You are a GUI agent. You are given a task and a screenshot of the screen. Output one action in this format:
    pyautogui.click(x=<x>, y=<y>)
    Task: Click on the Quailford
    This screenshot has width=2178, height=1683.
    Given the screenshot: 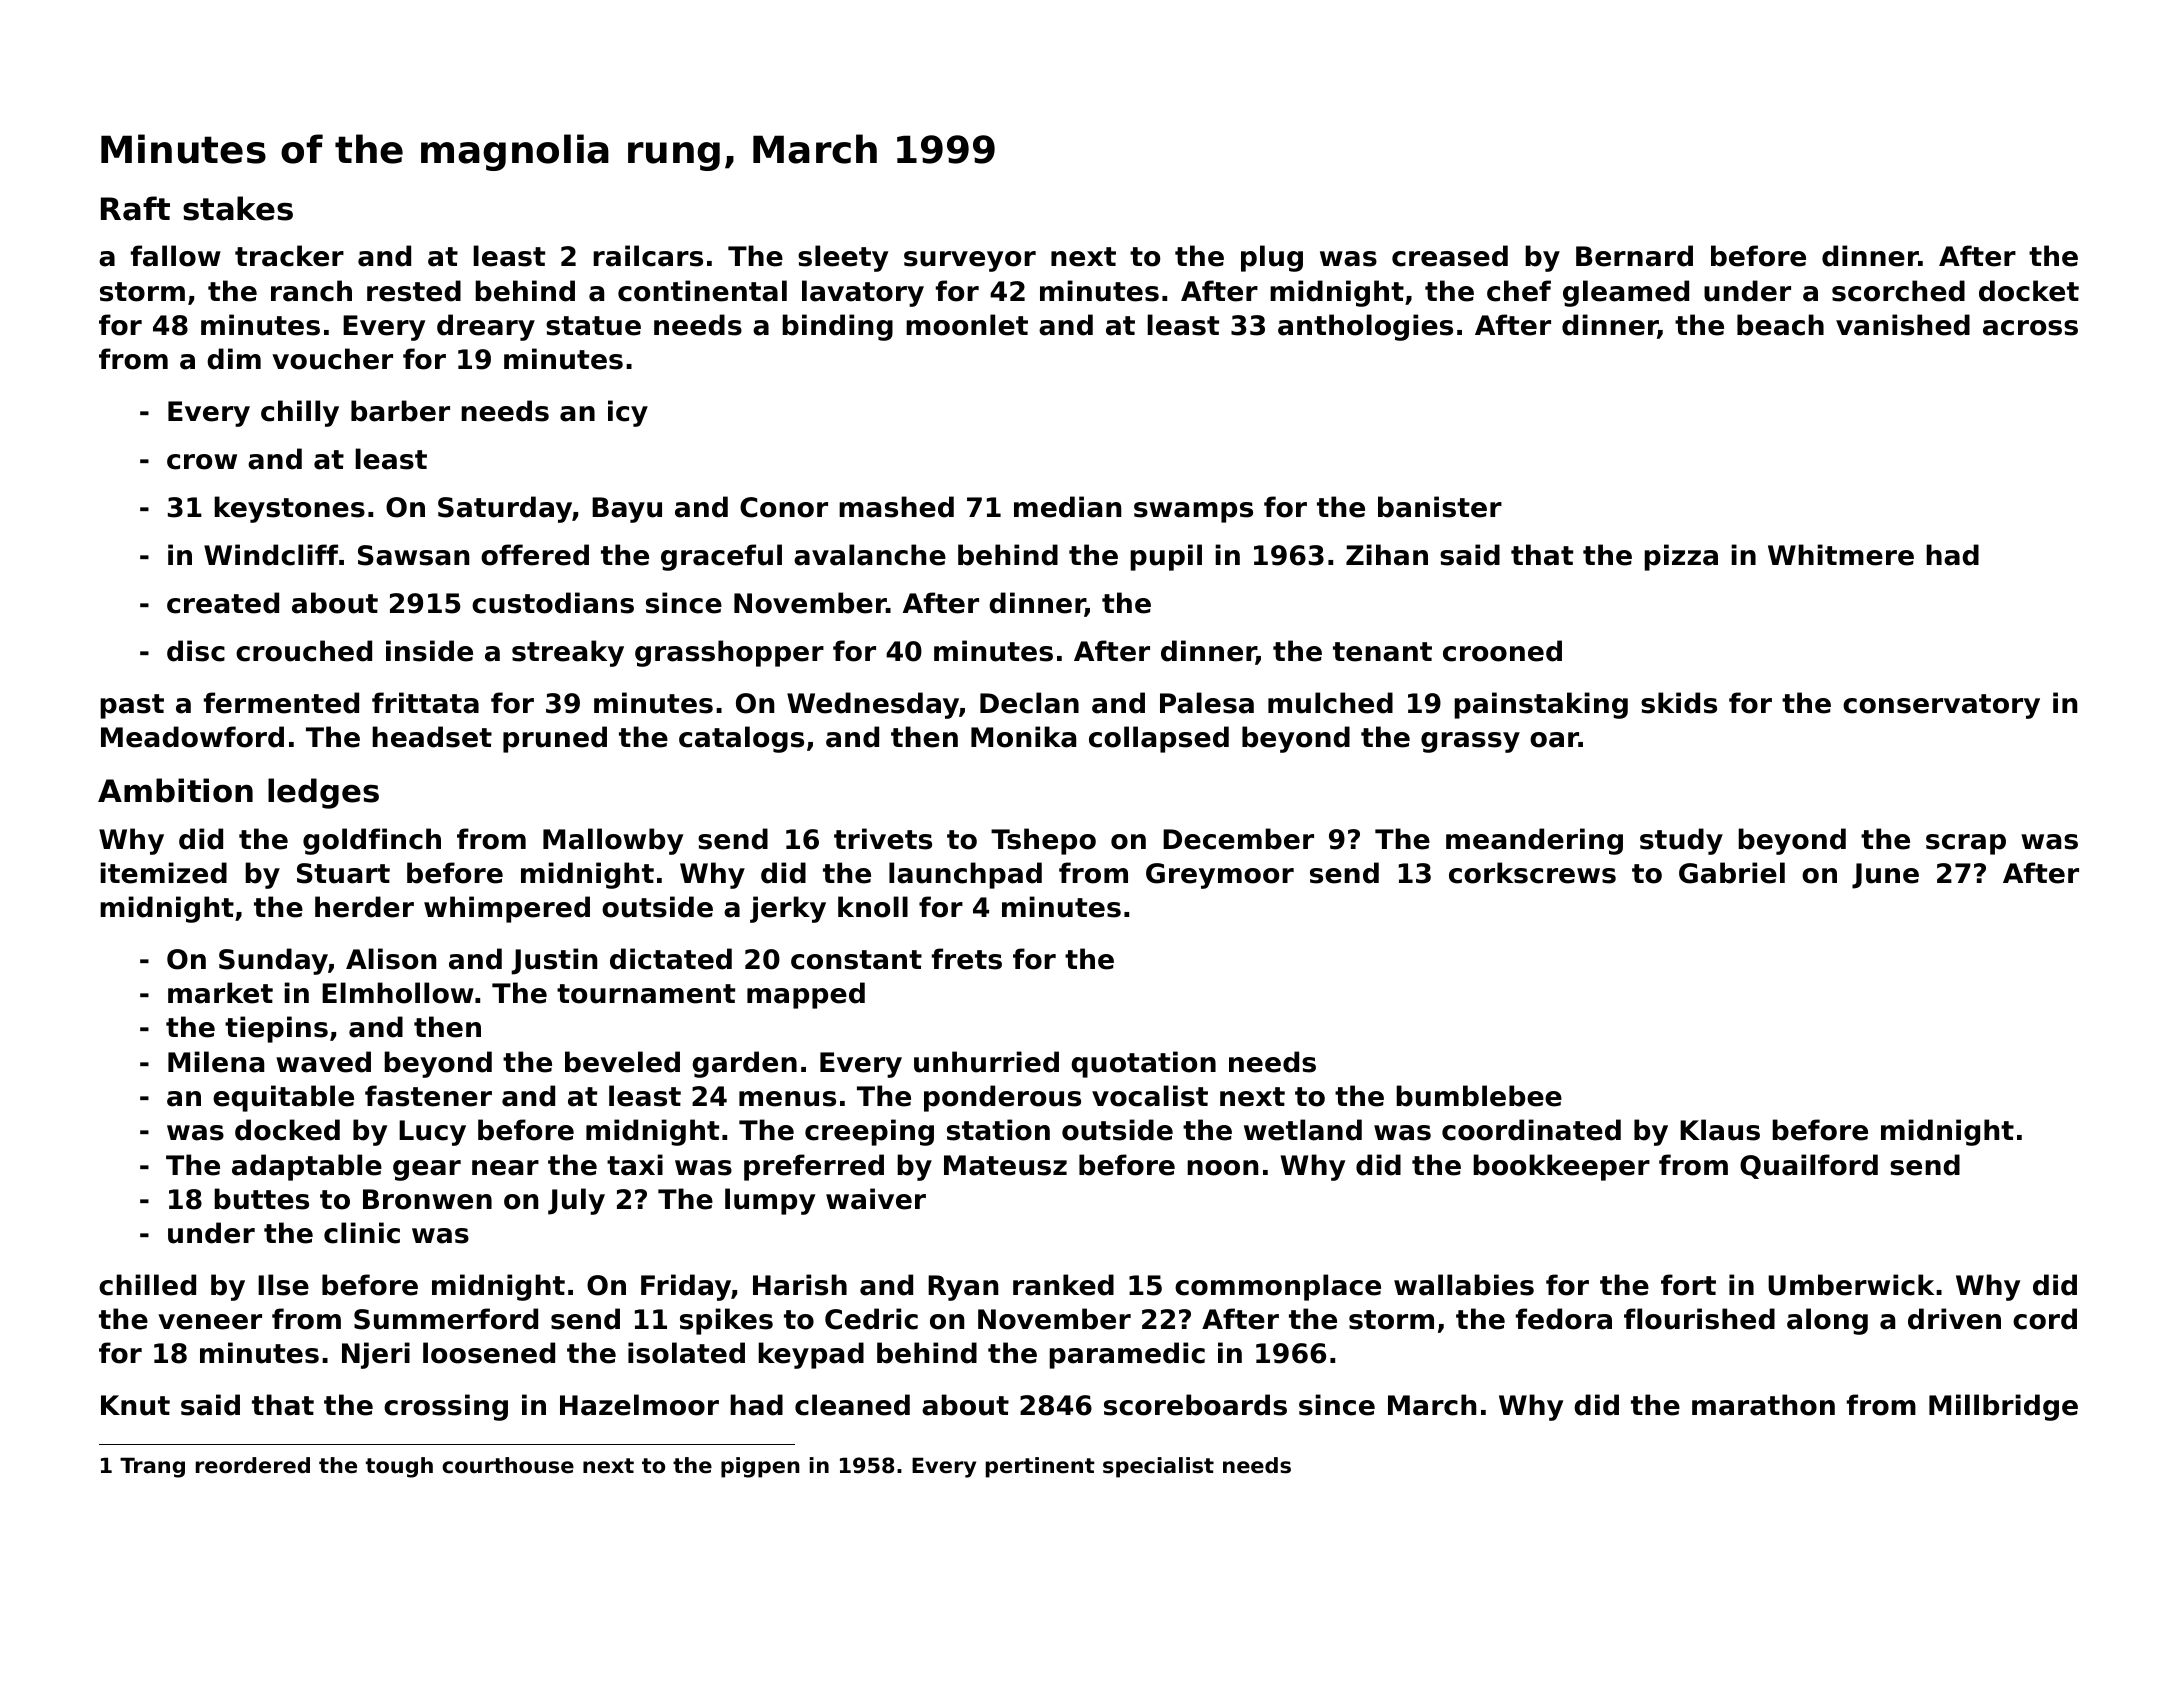 What is the action you would take?
    pyautogui.click(x=1809, y=1166)
